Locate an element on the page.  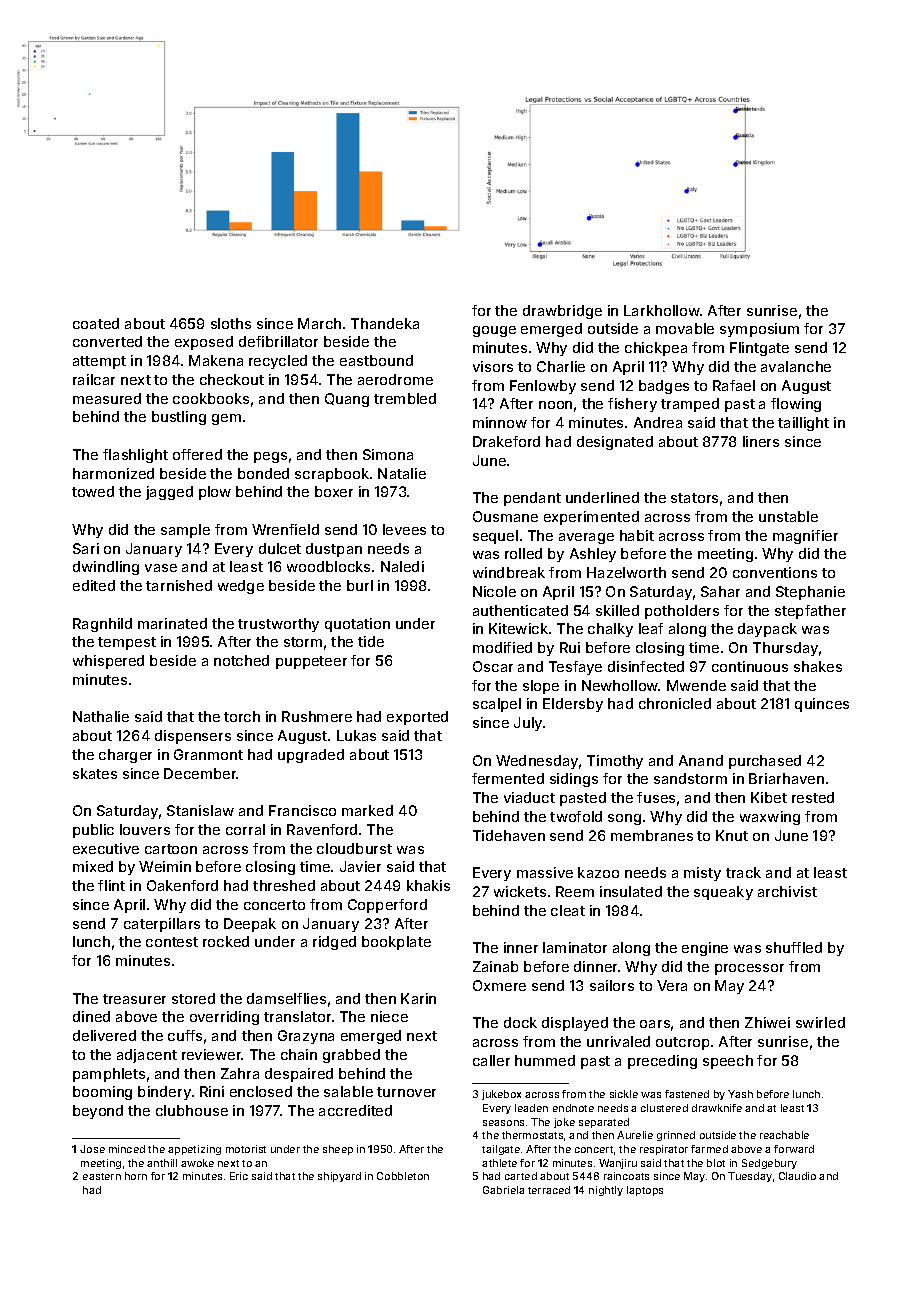
coated is located at coordinates (96, 323).
